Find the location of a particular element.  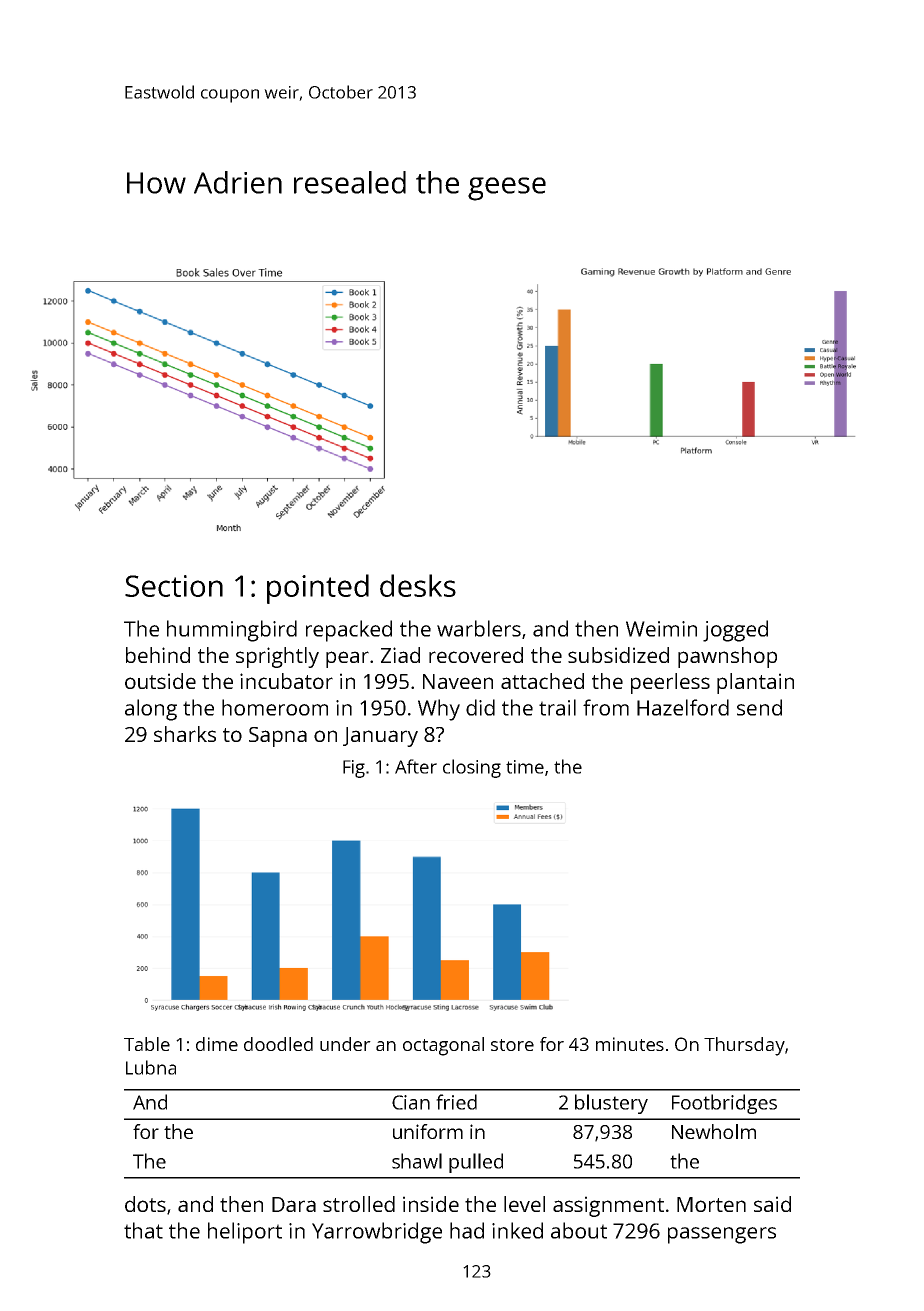

Lubna is located at coordinates (151, 1067).
